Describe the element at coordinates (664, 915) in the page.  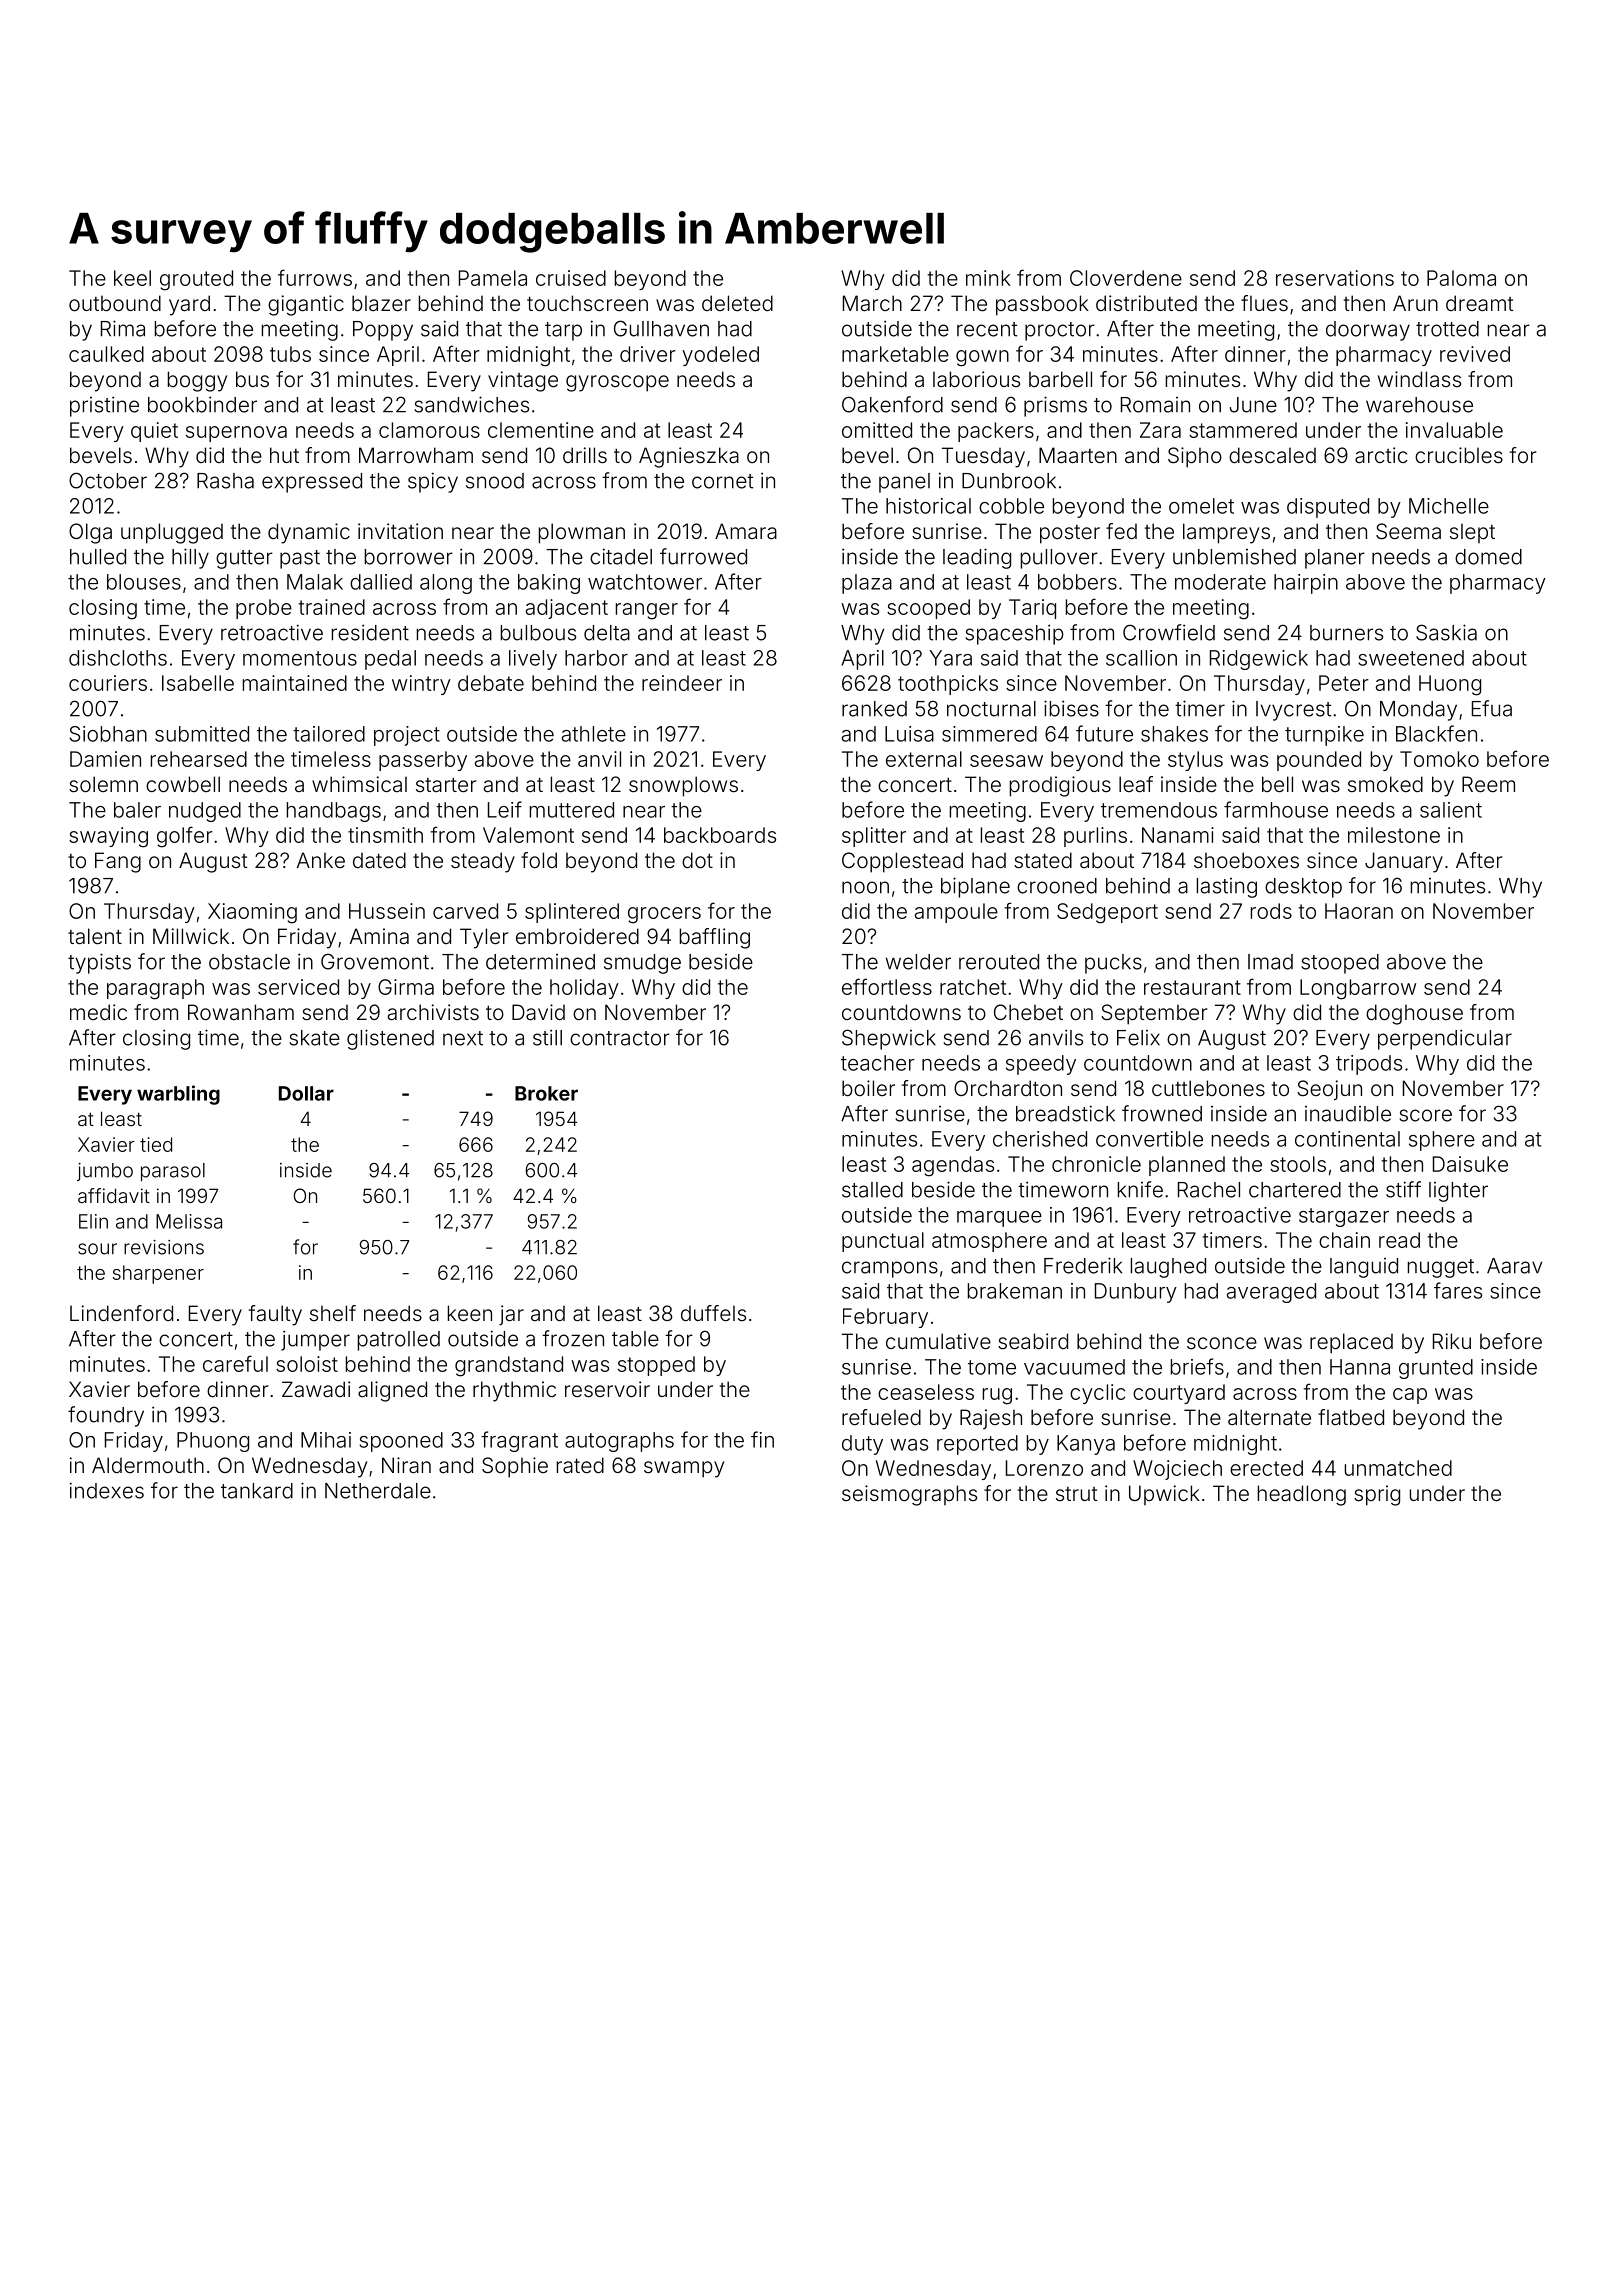
I see `grocers` at that location.
